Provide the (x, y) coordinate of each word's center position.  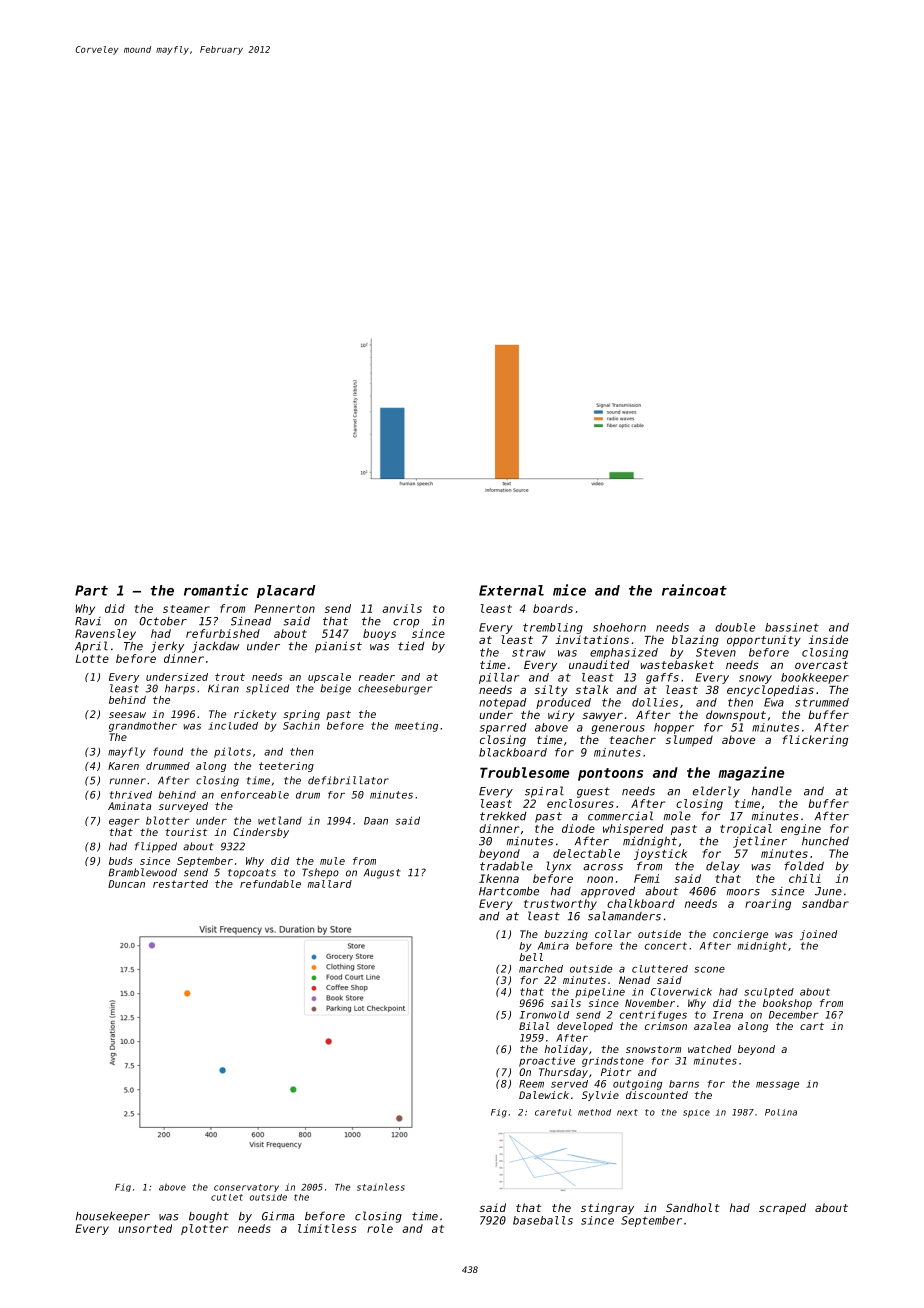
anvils (402, 608)
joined (818, 935)
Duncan (126, 884)
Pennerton (284, 608)
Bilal (534, 1026)
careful (553, 1112)
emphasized (624, 653)
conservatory (246, 1188)
